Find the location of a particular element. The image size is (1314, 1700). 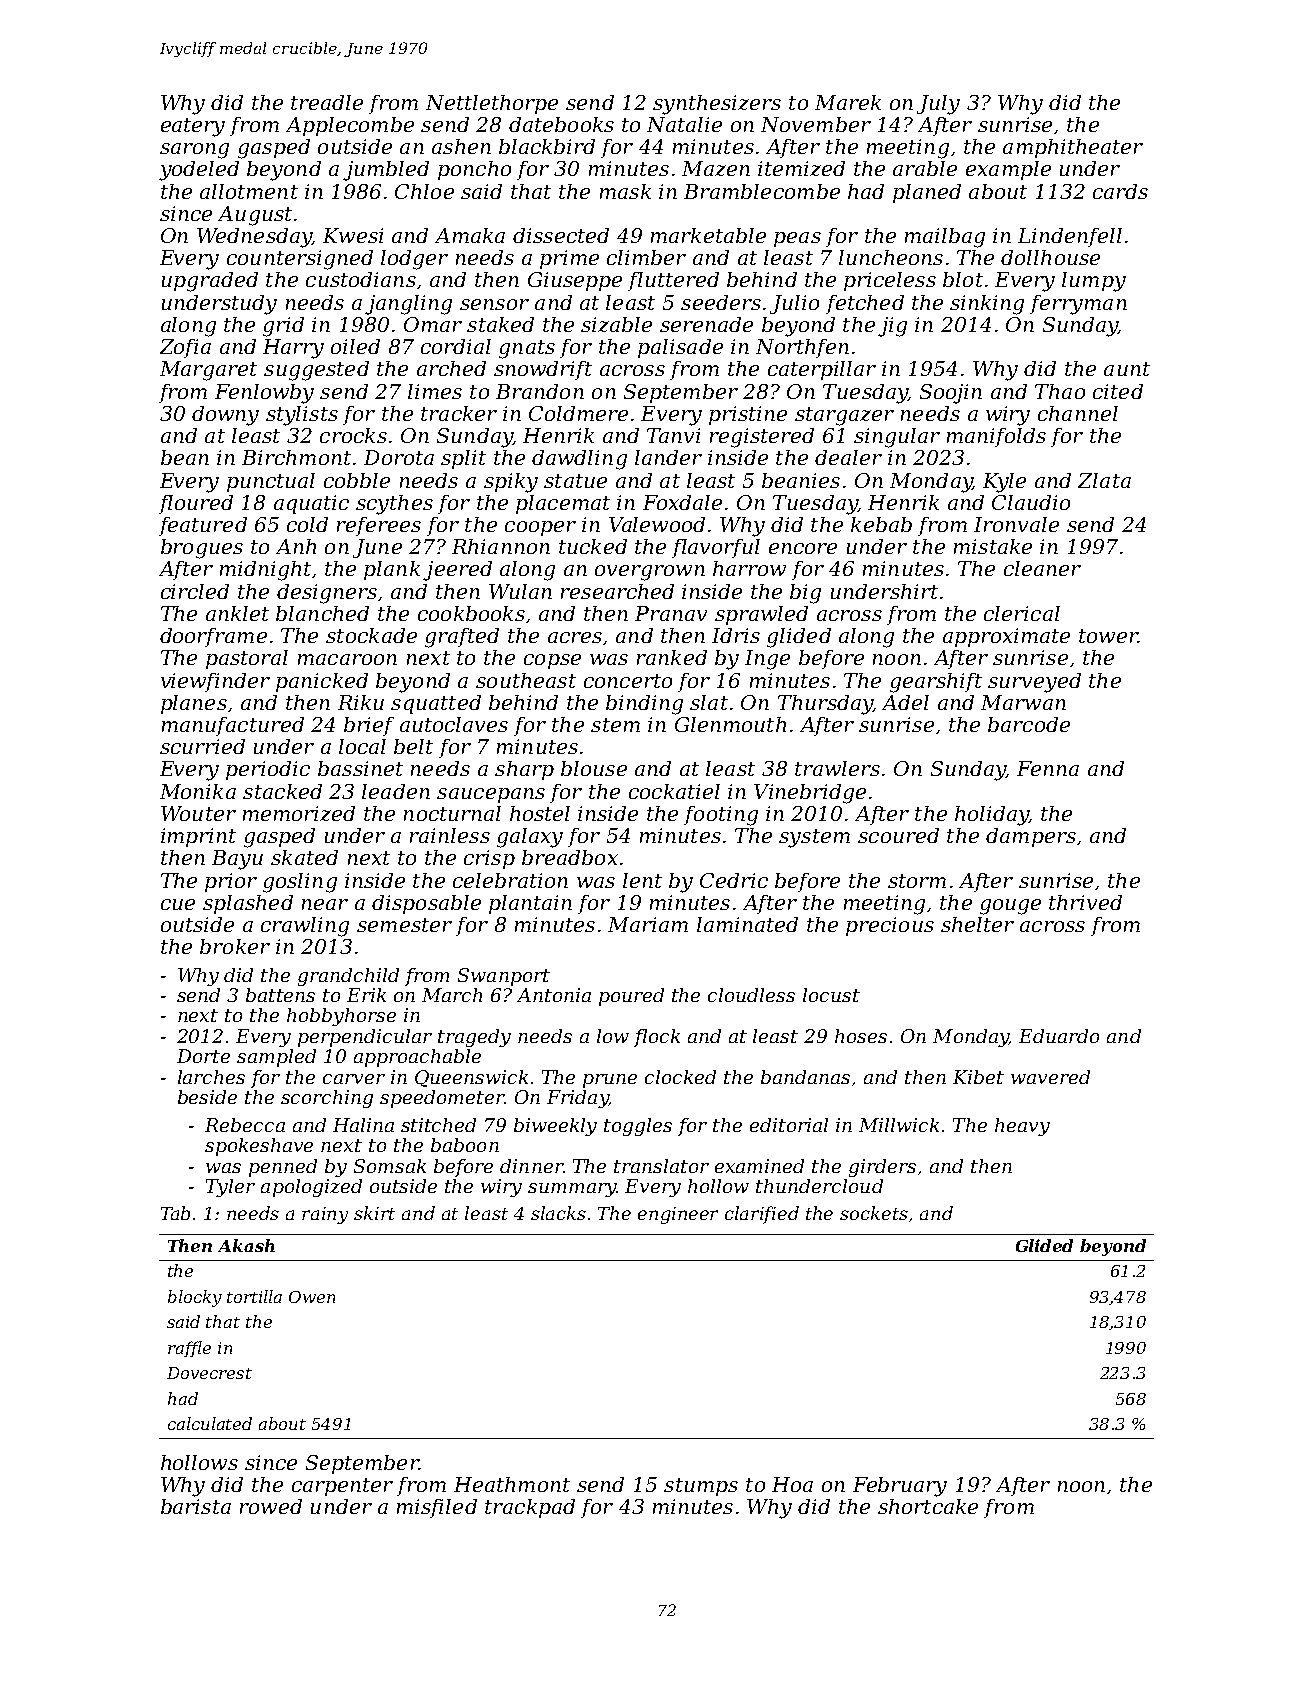

jig is located at coordinates (892, 327).
